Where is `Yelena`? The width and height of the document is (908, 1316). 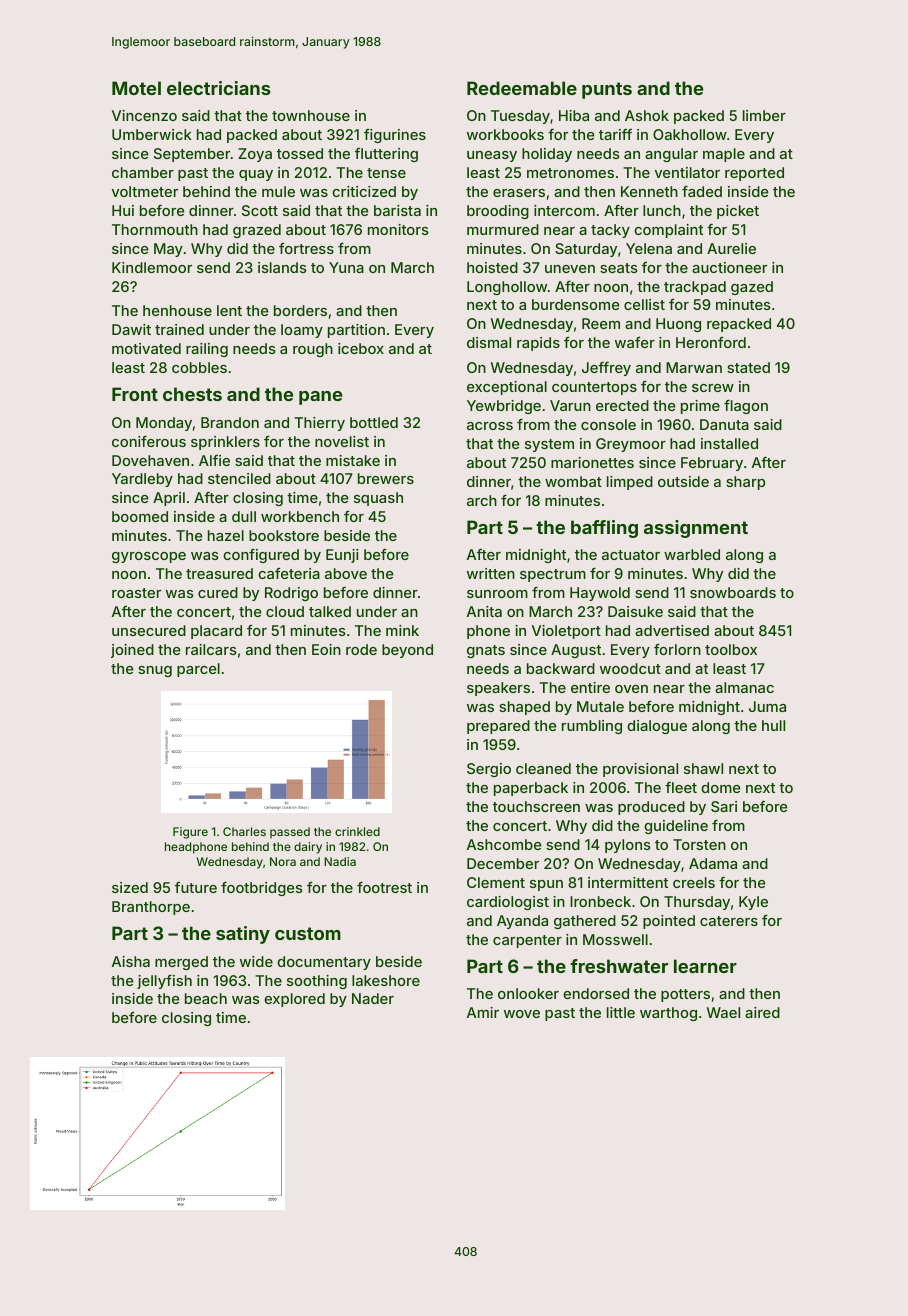 Yelena is located at coordinates (649, 248).
